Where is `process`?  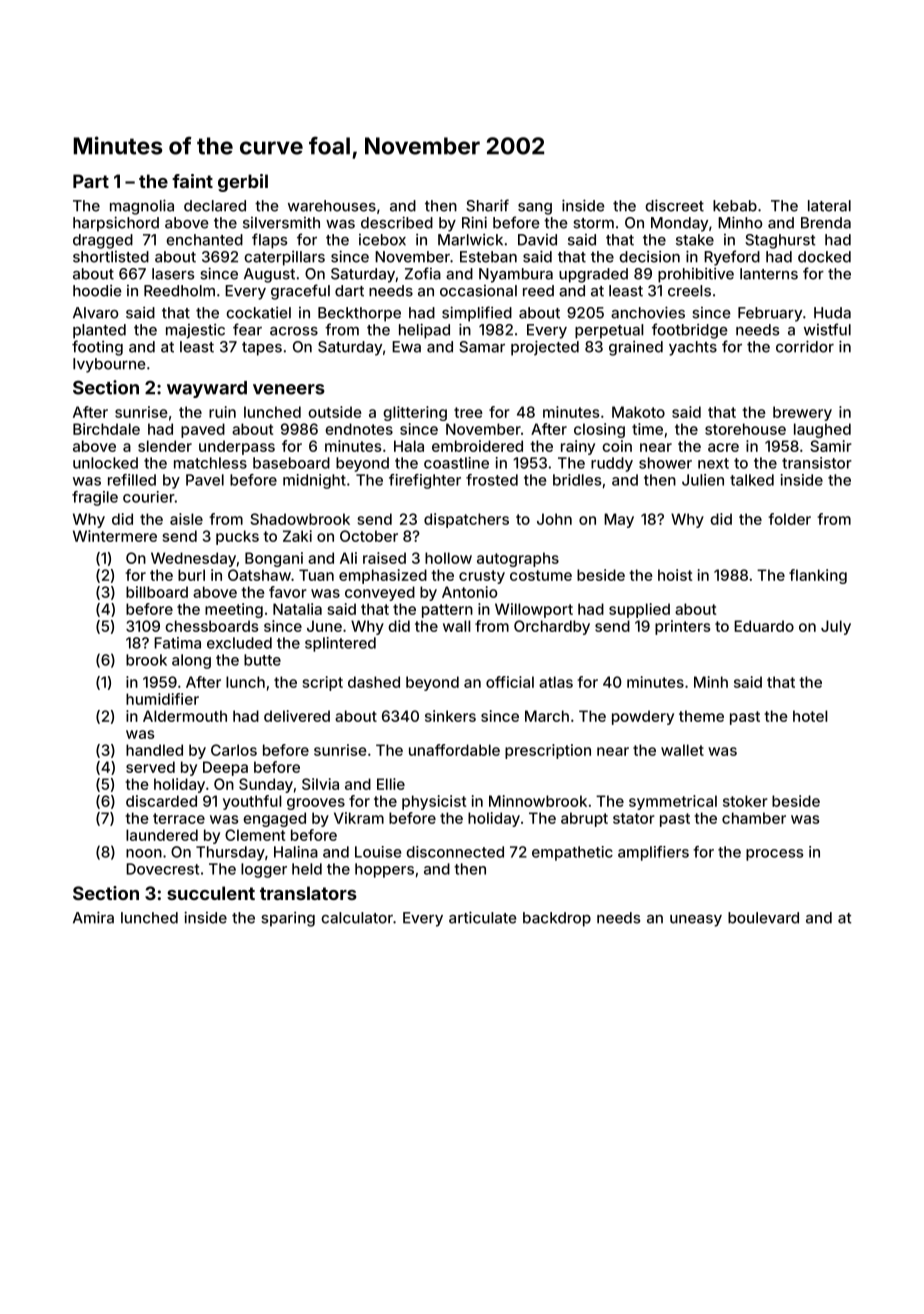 process is located at coordinates (774, 855).
